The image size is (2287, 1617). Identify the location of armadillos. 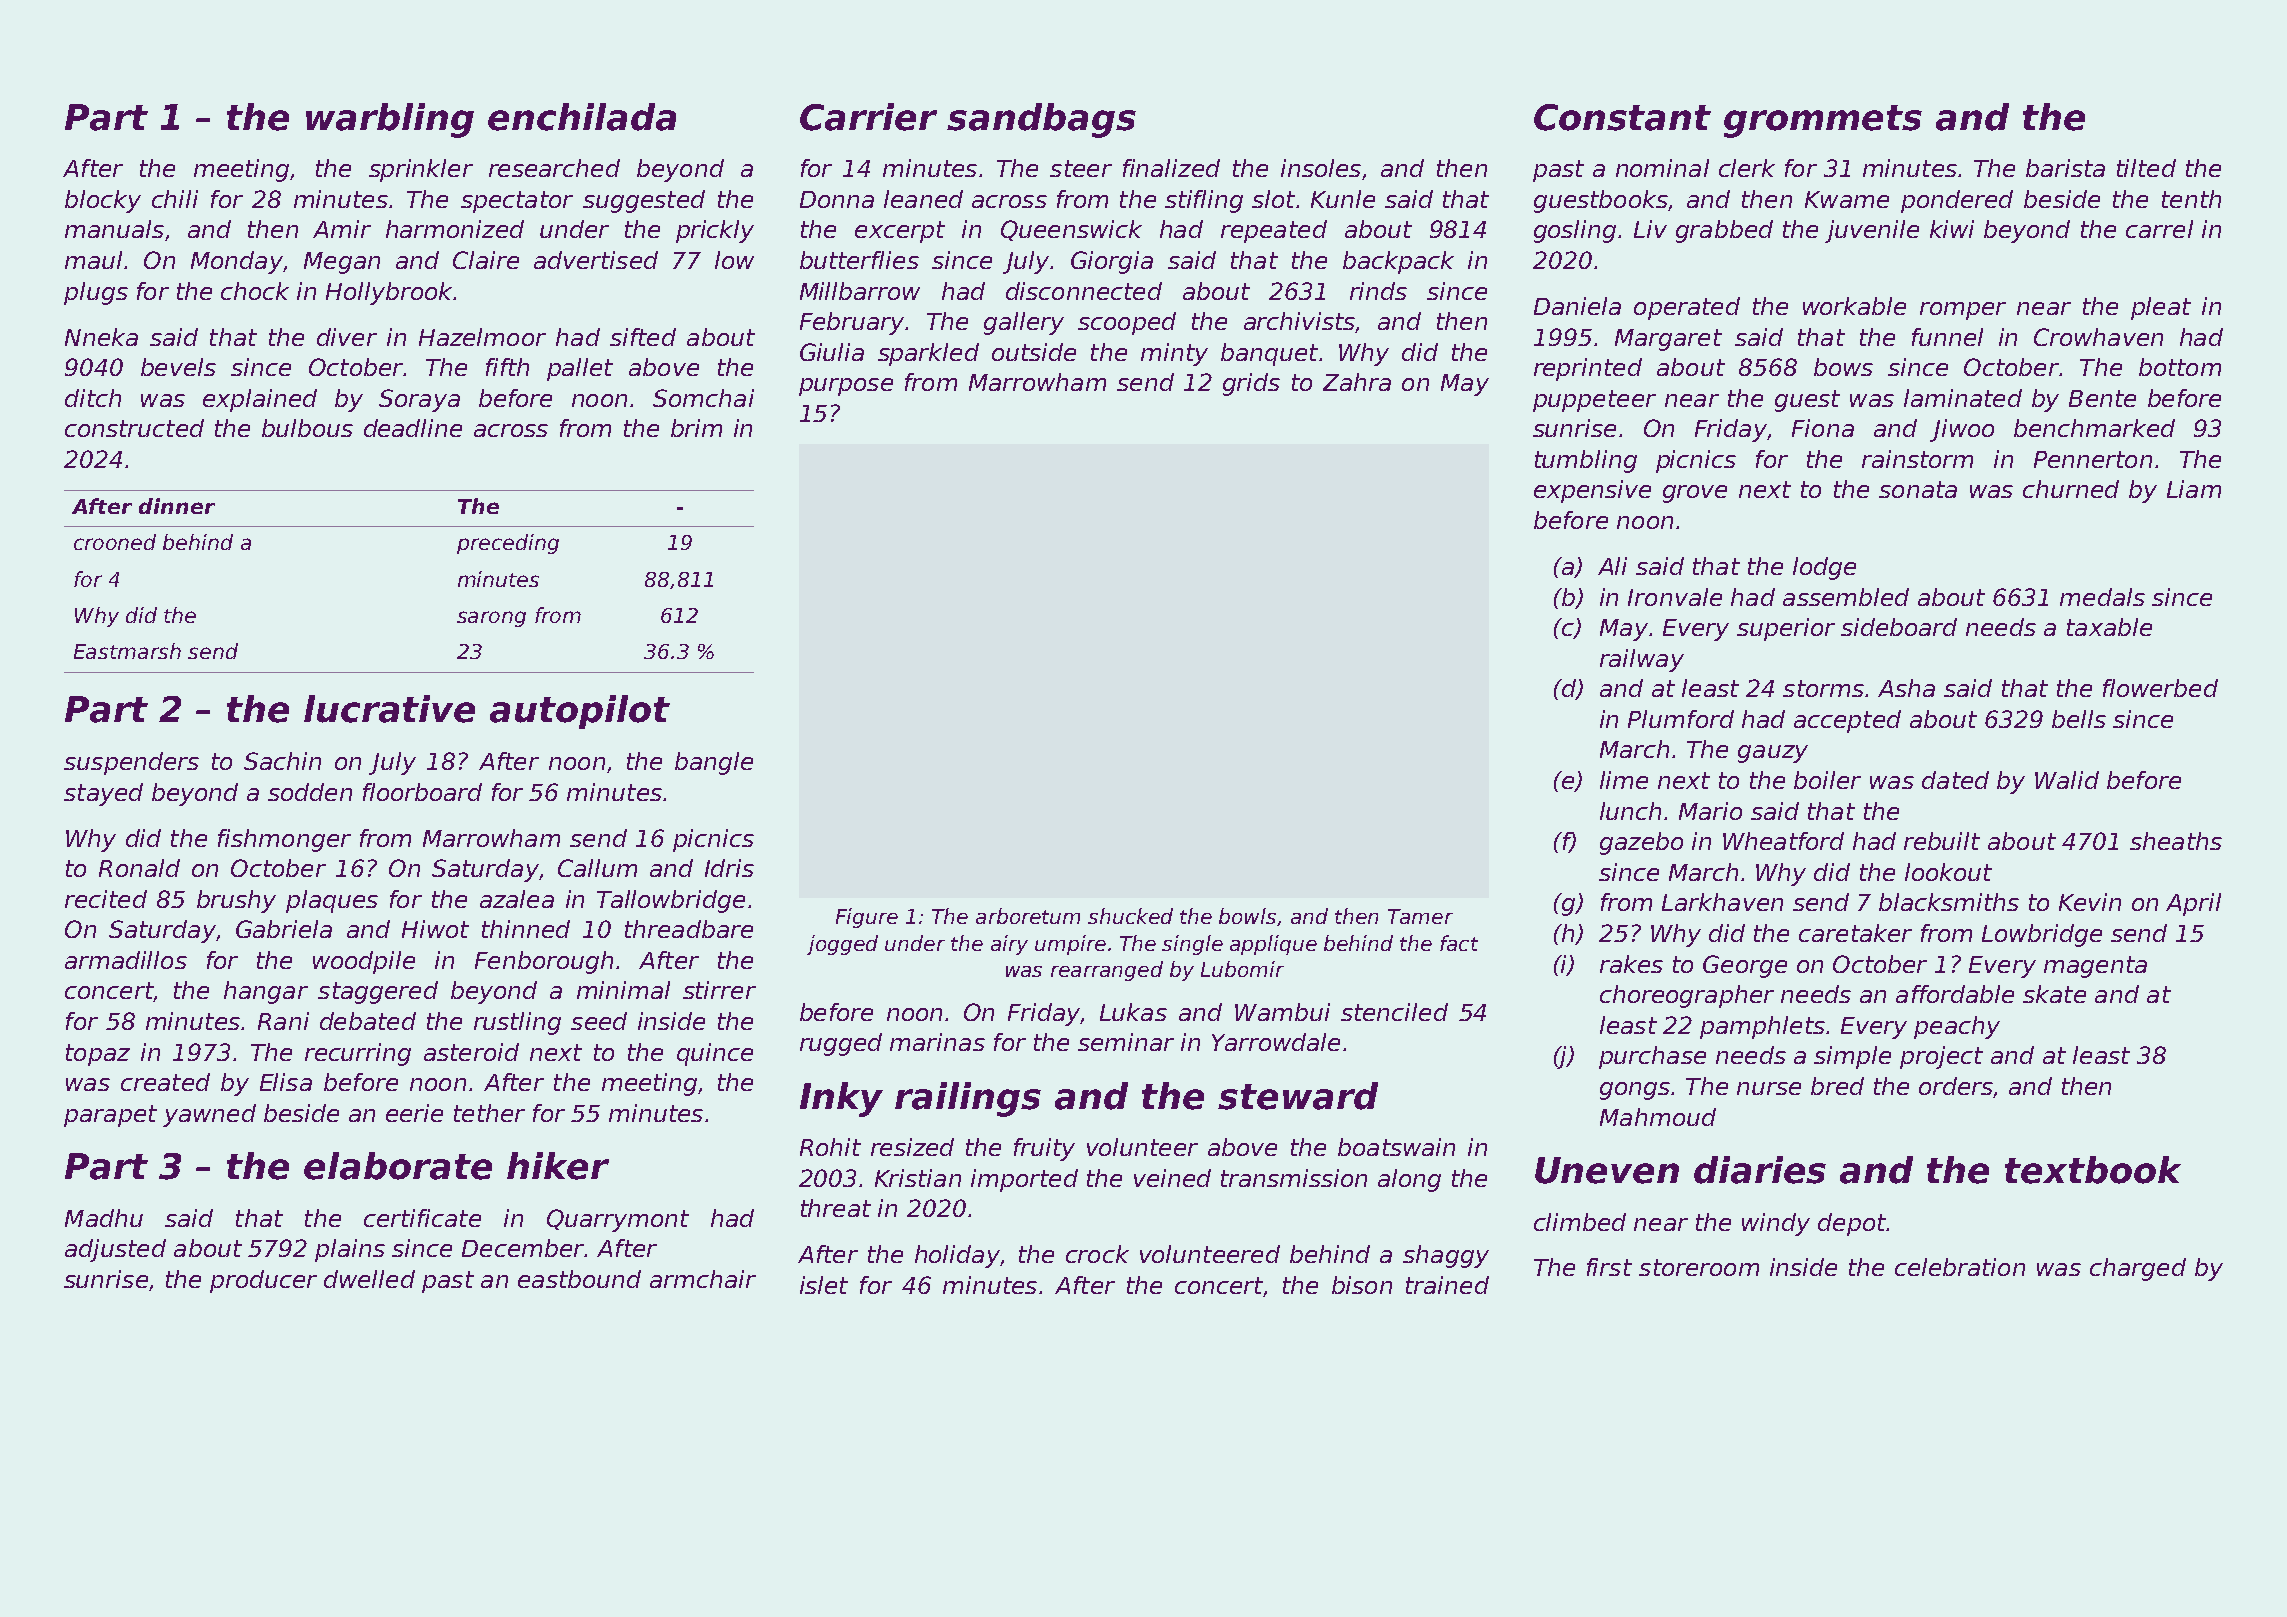
(126, 960).
